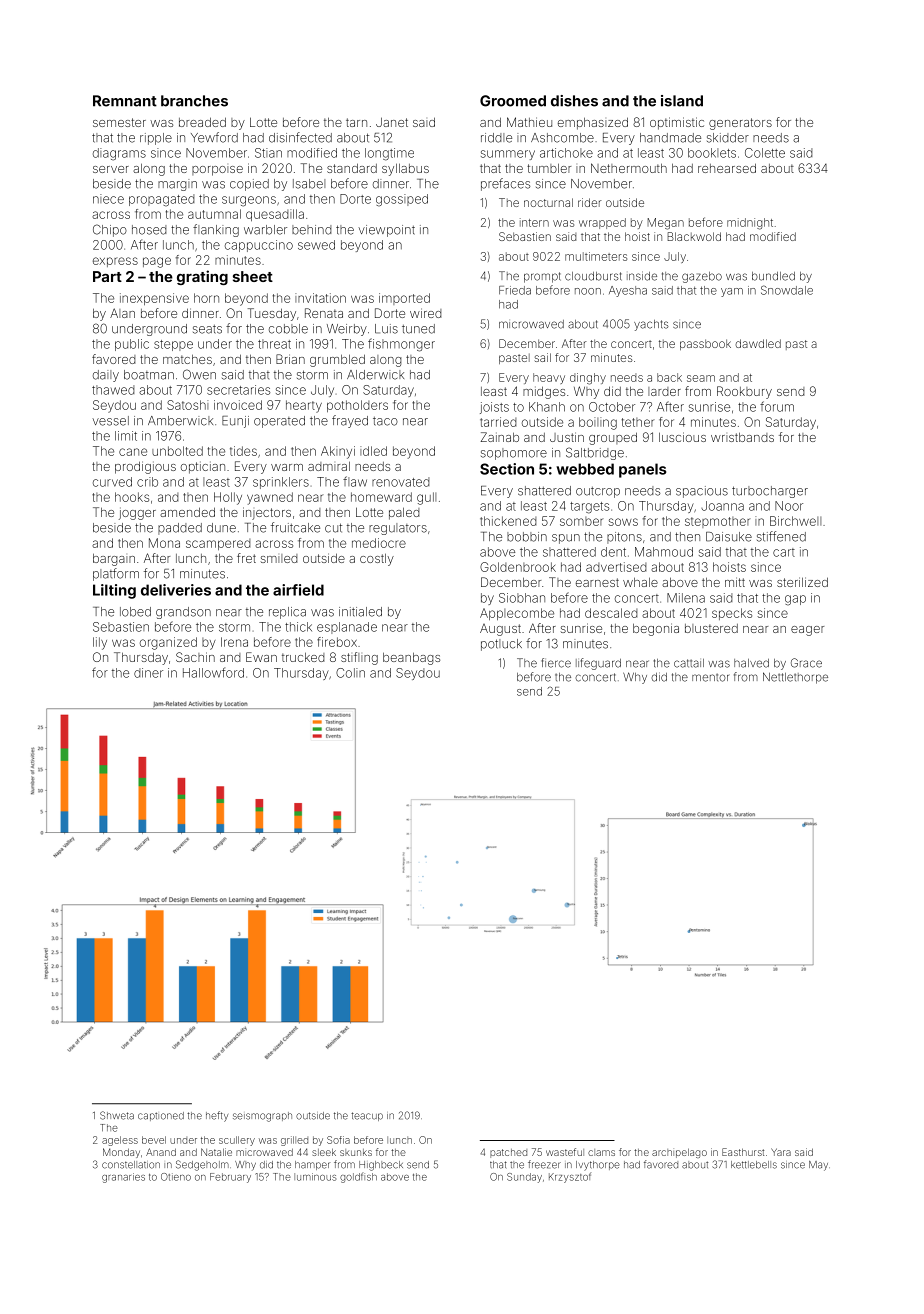 The image size is (924, 1314). Describe the element at coordinates (100, 643) in the screenshot. I see `lily` at that location.
